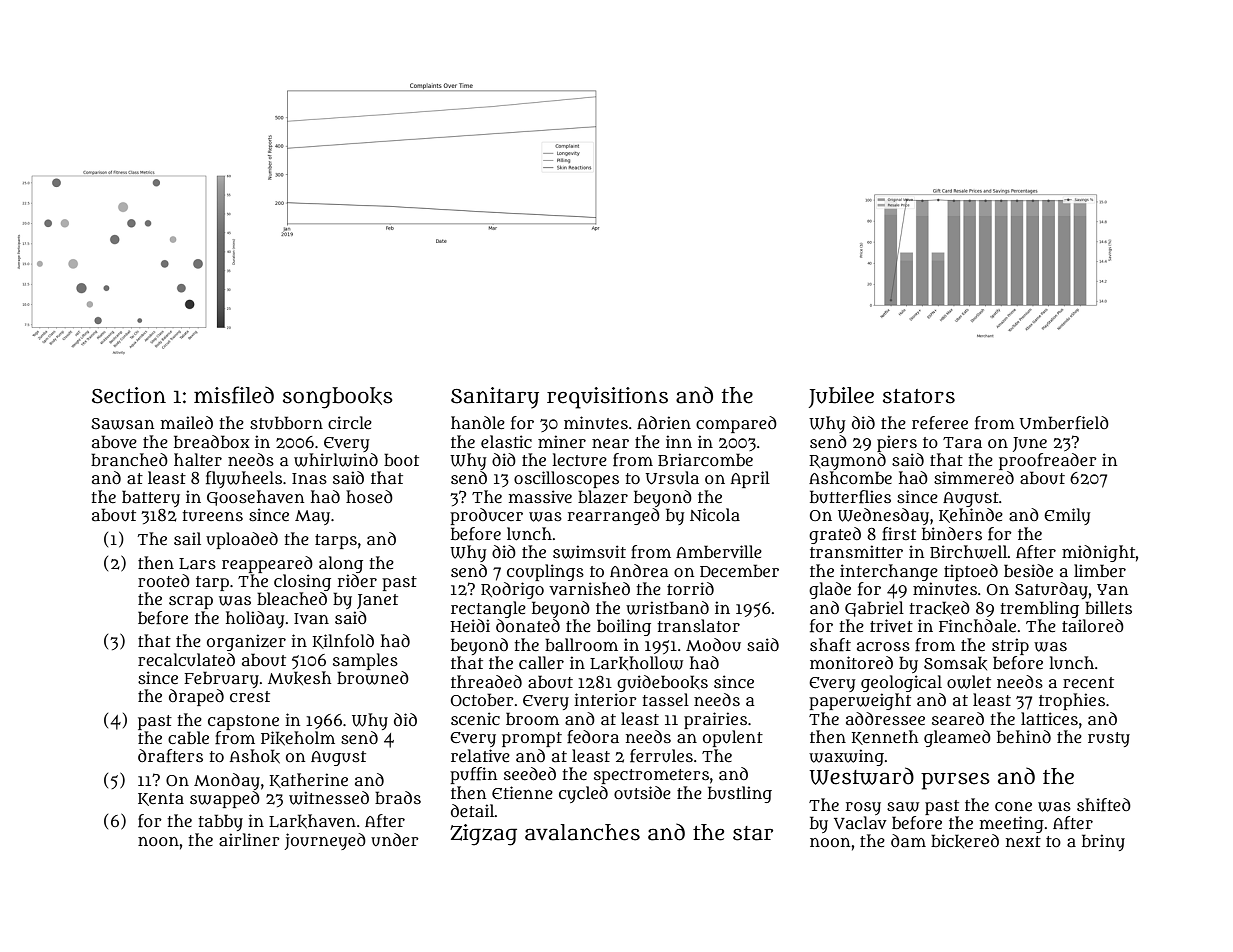 The image size is (1233, 952). What do you see at coordinates (1048, 461) in the page?
I see `proofreader` at bounding box center [1048, 461].
